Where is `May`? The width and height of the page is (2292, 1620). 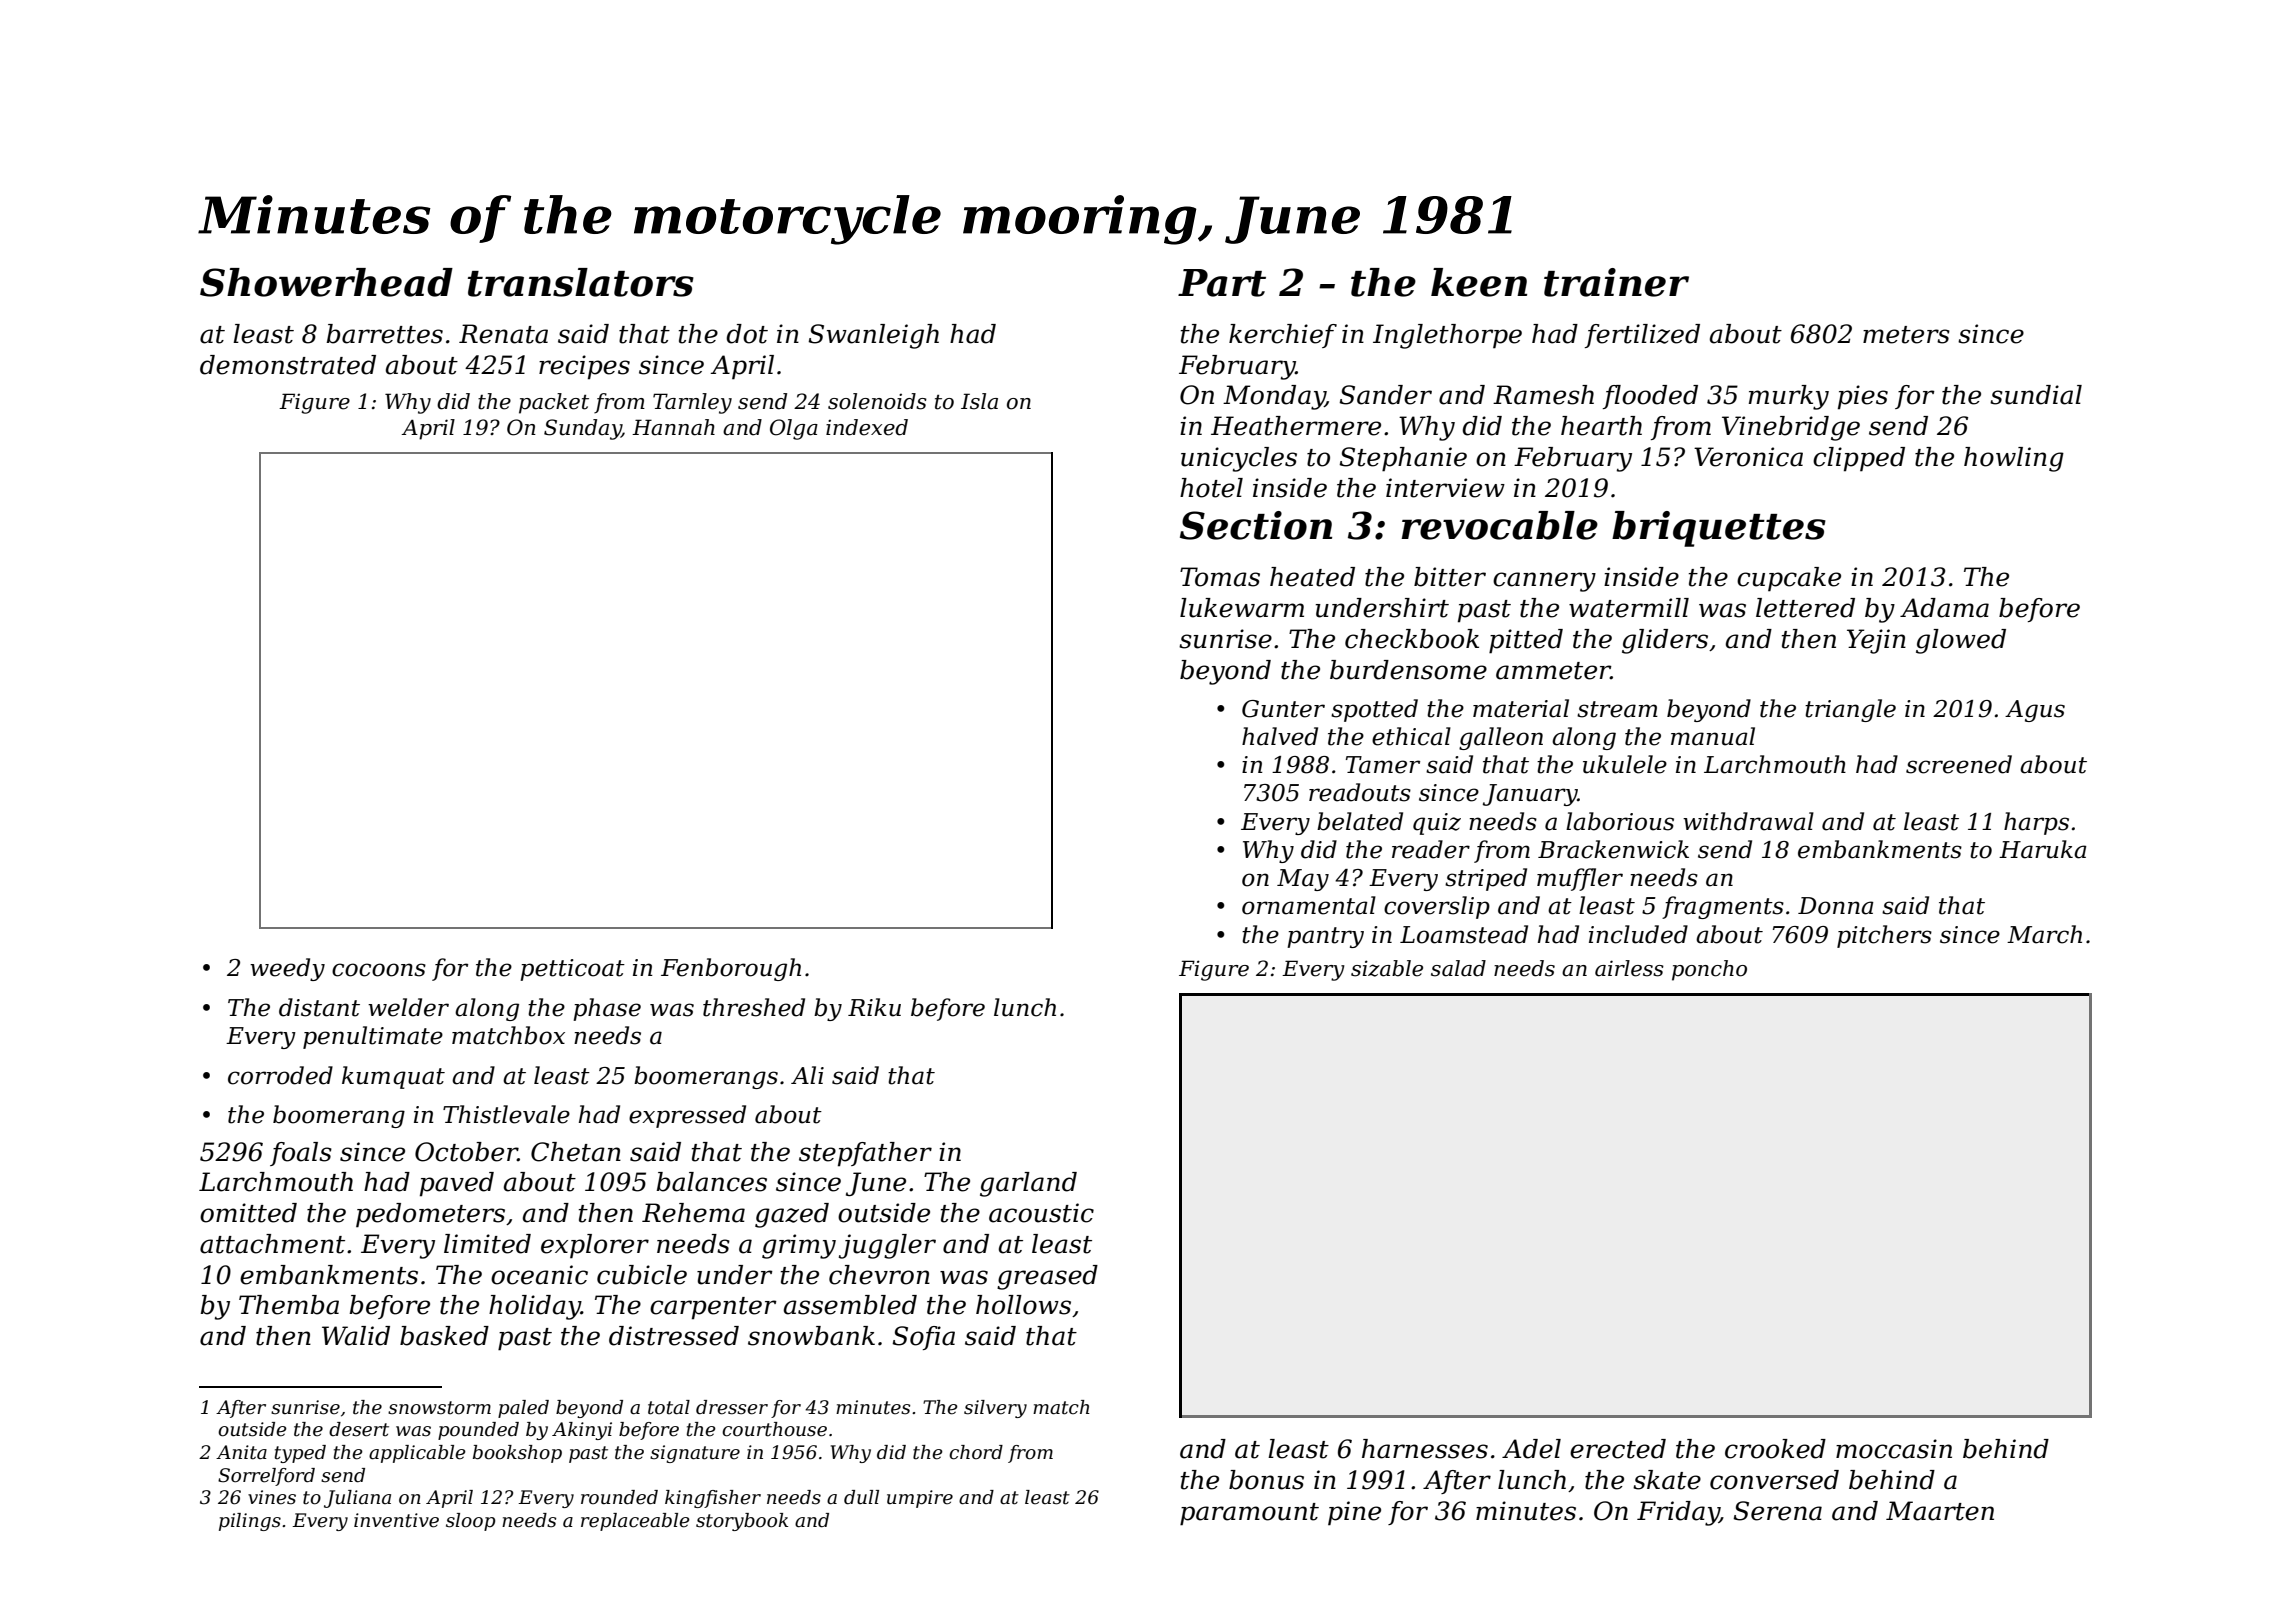
May is located at coordinates (1303, 880).
